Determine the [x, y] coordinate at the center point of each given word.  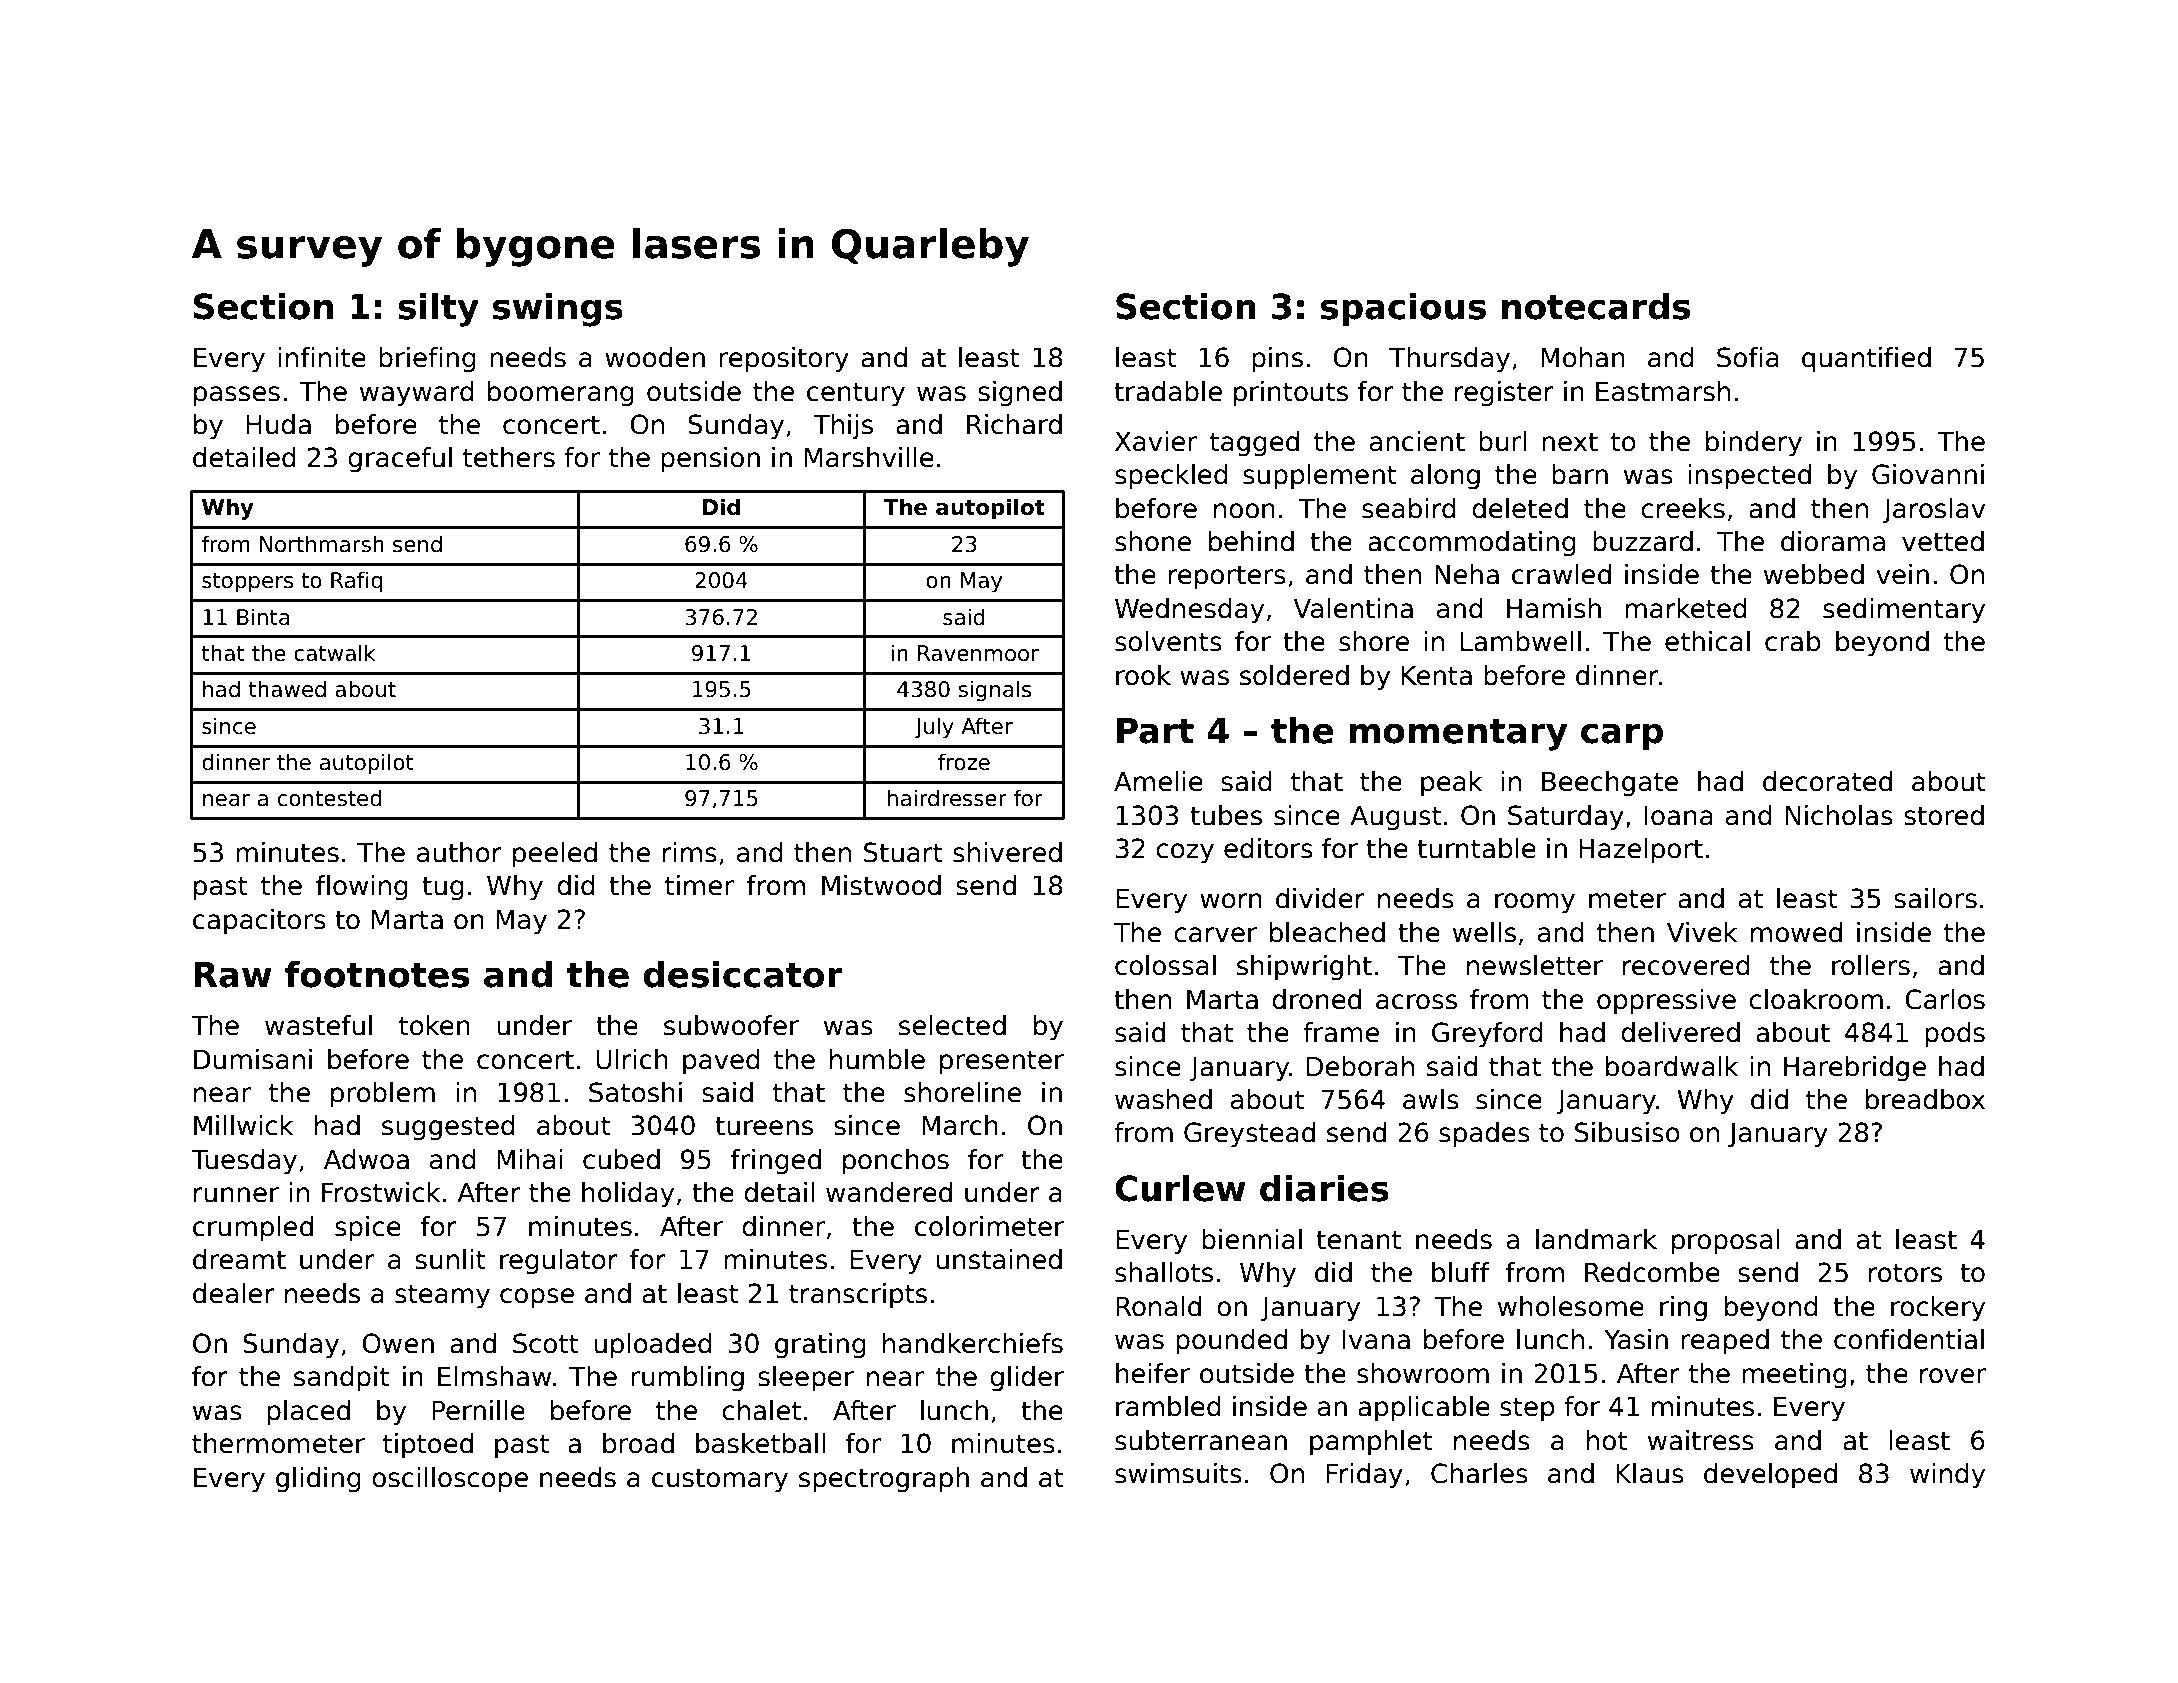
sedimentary [1904, 611]
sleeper [806, 1379]
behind [1251, 541]
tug [443, 888]
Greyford [1487, 1035]
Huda [279, 424]
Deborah [1360, 1066]
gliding [318, 1480]
